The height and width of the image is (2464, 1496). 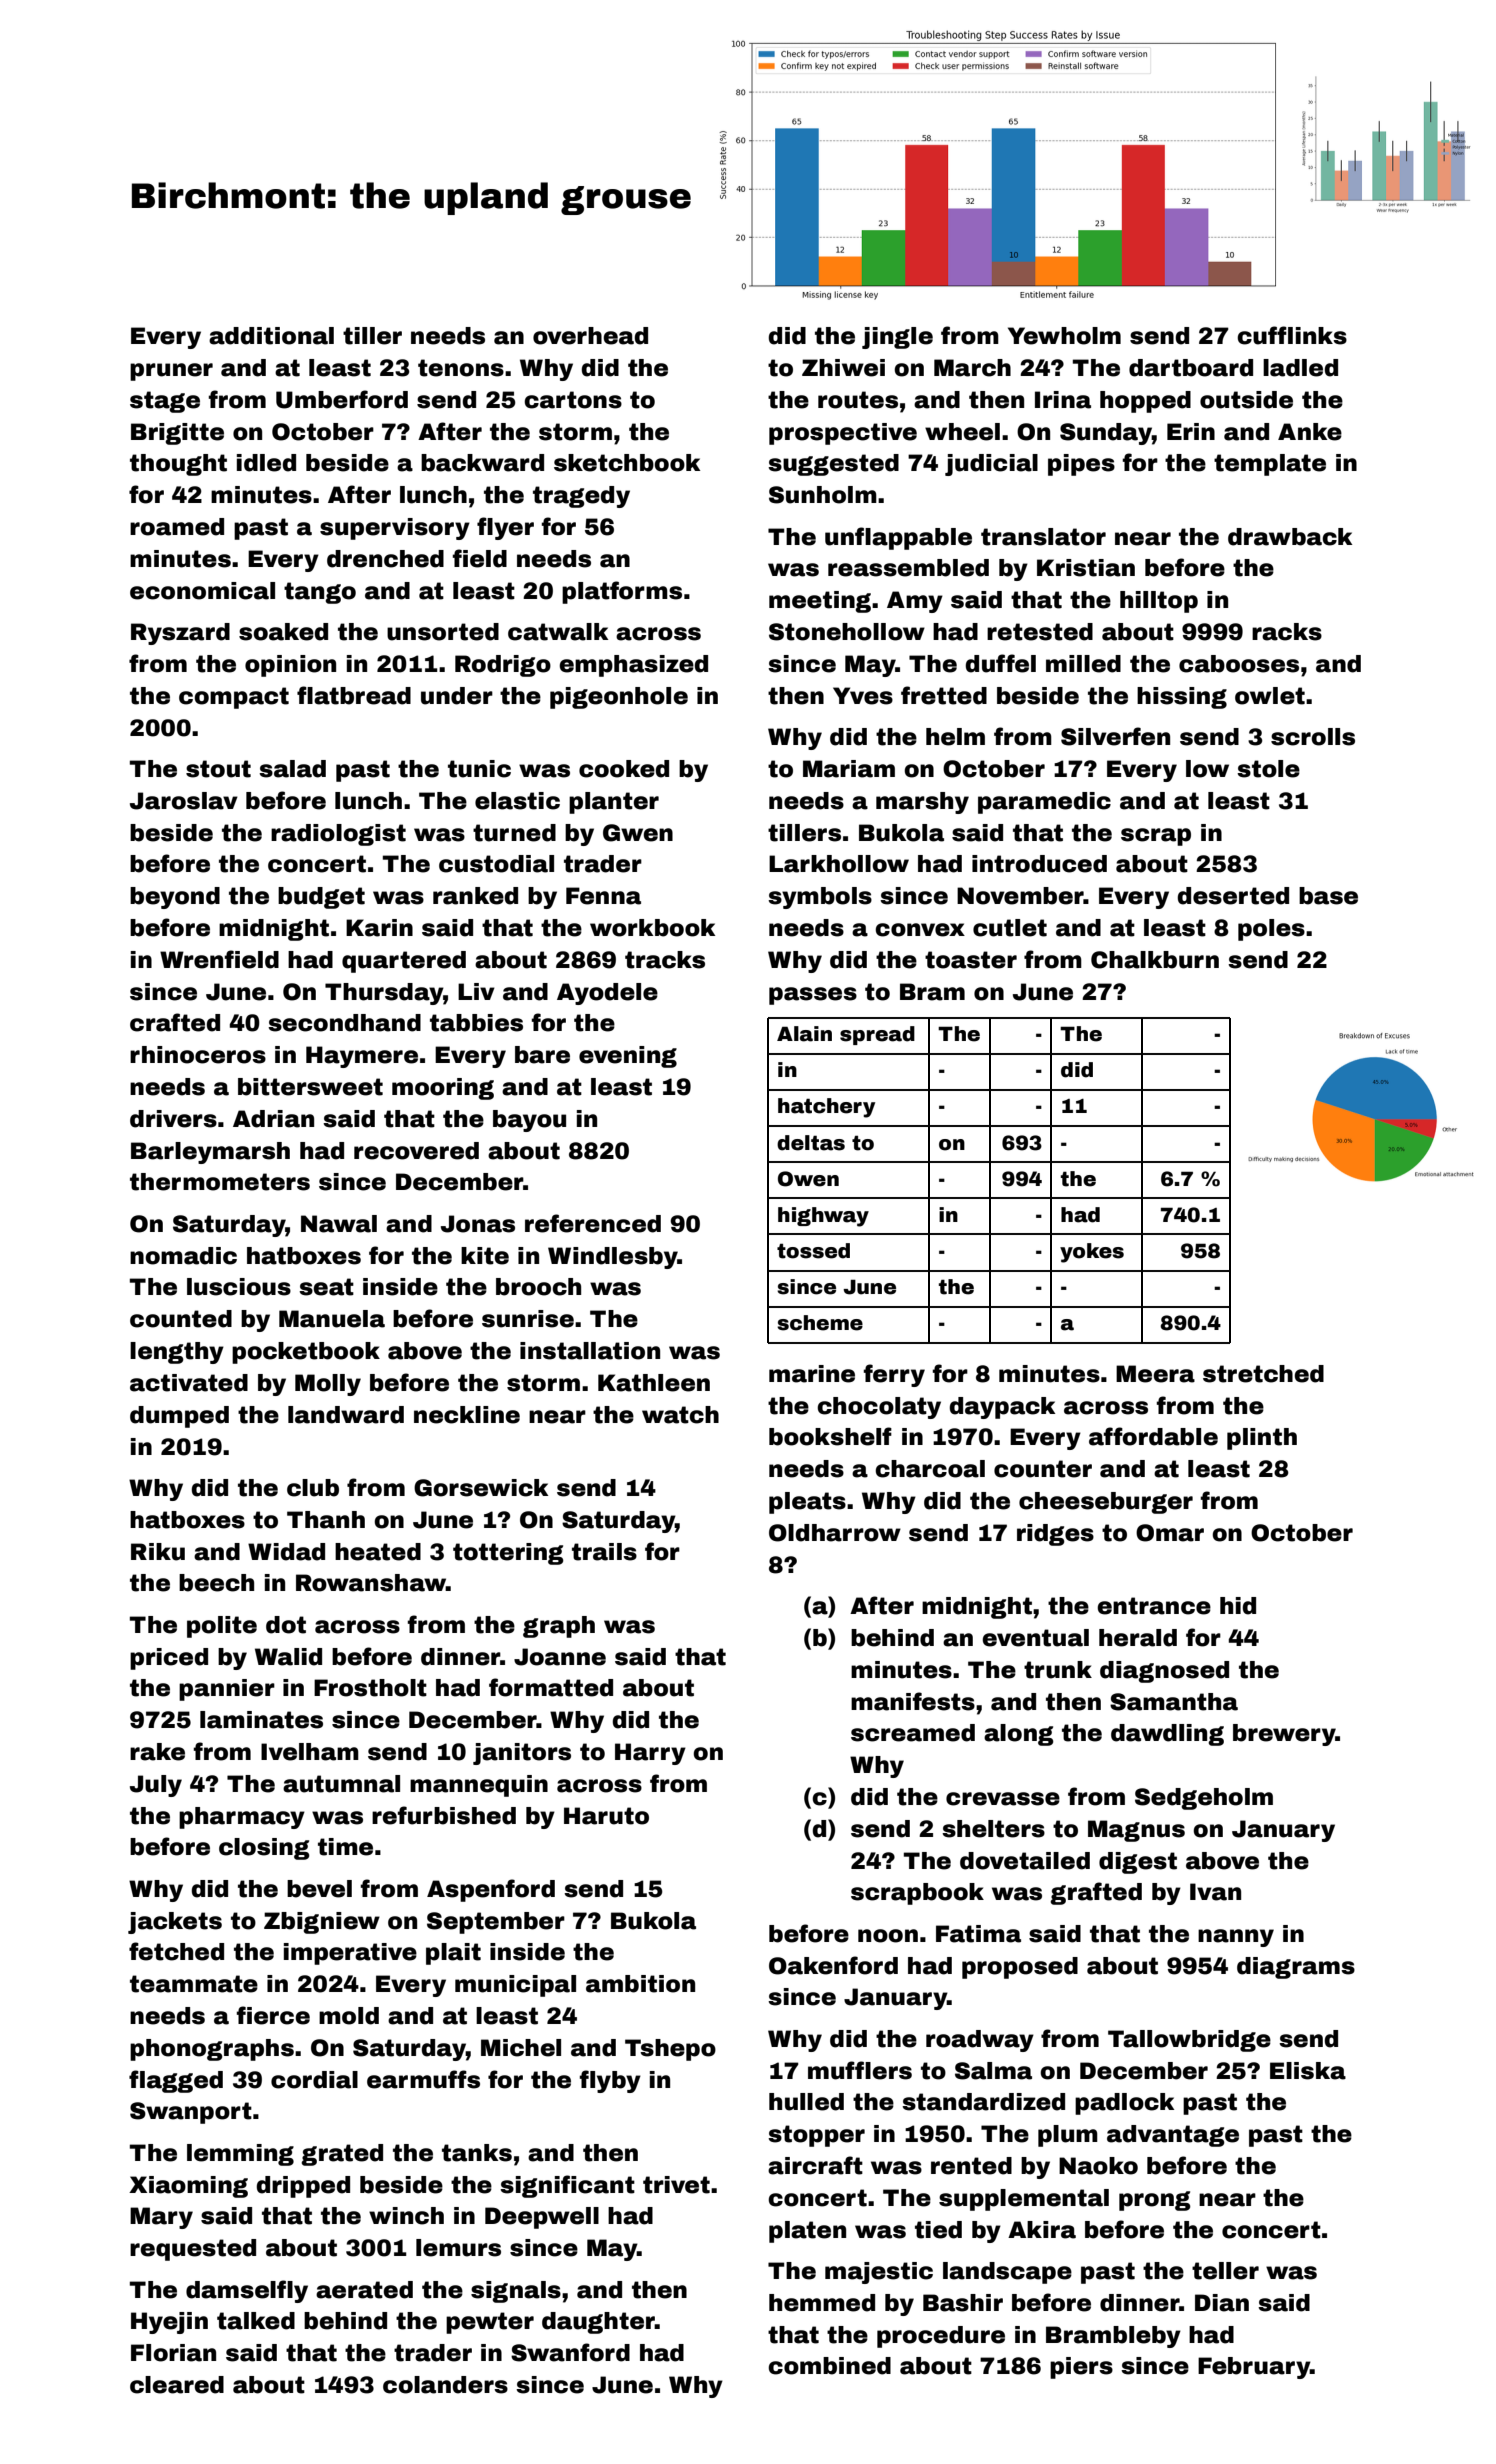 What do you see at coordinates (897, 338) in the image?
I see `jingle` at bounding box center [897, 338].
